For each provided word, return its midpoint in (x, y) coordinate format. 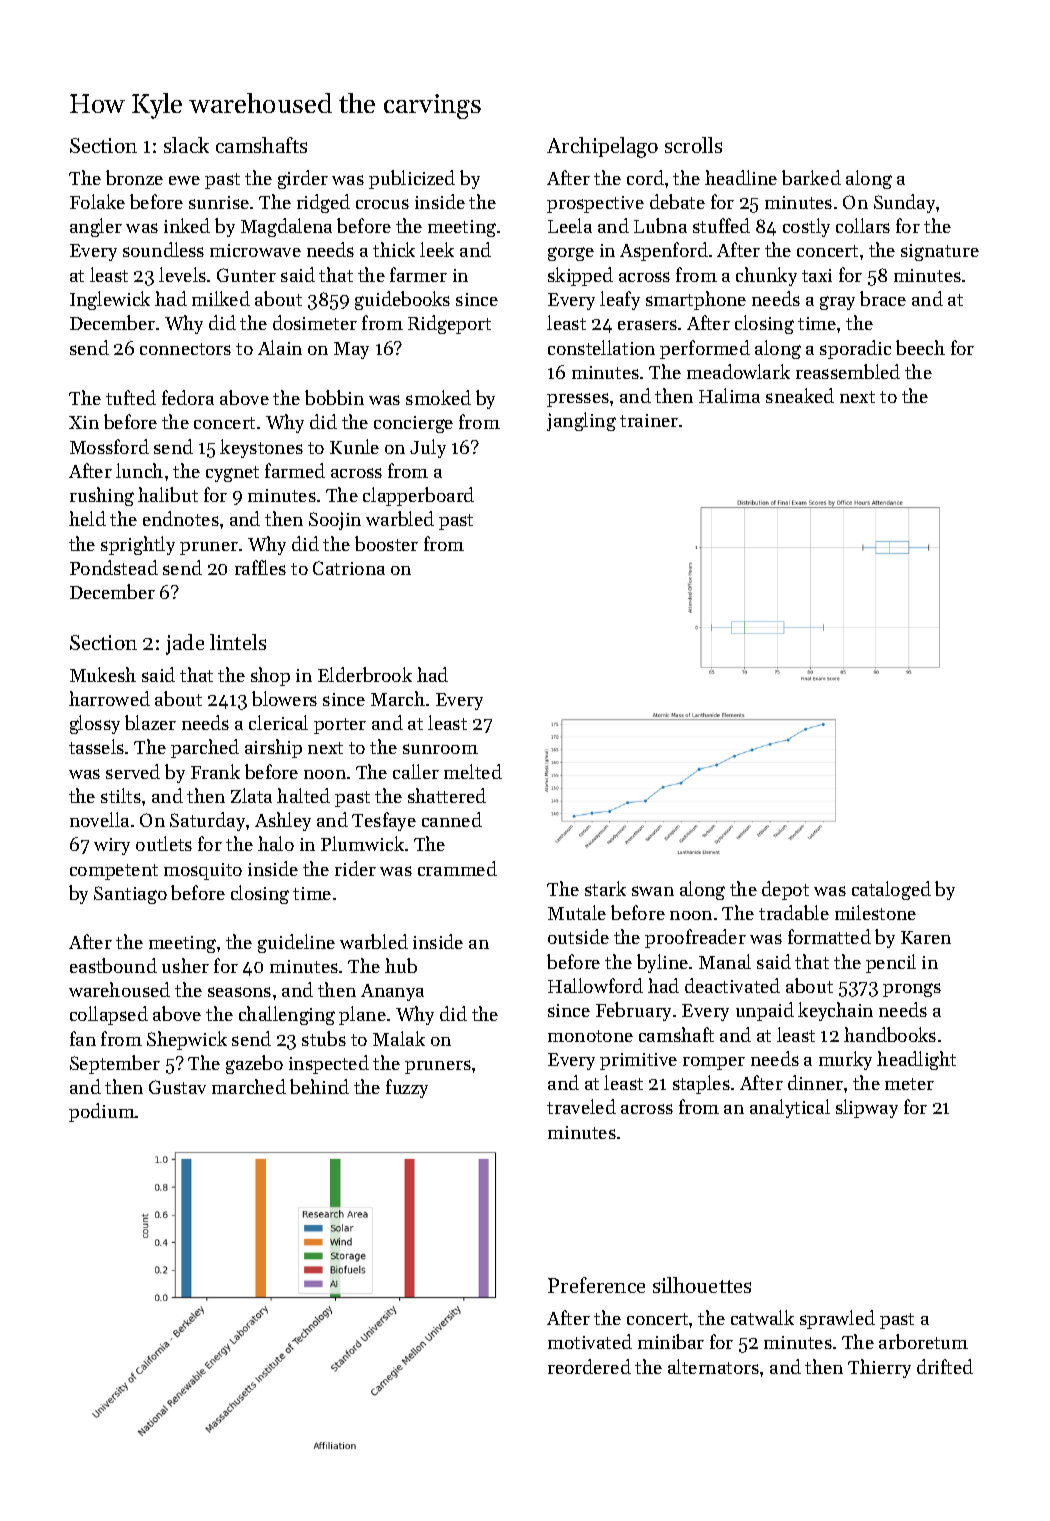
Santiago (130, 895)
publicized (412, 179)
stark (605, 888)
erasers (647, 325)
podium (102, 1112)
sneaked (800, 395)
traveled (581, 1106)
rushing (102, 496)
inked (187, 225)
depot (785, 890)
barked (811, 177)
